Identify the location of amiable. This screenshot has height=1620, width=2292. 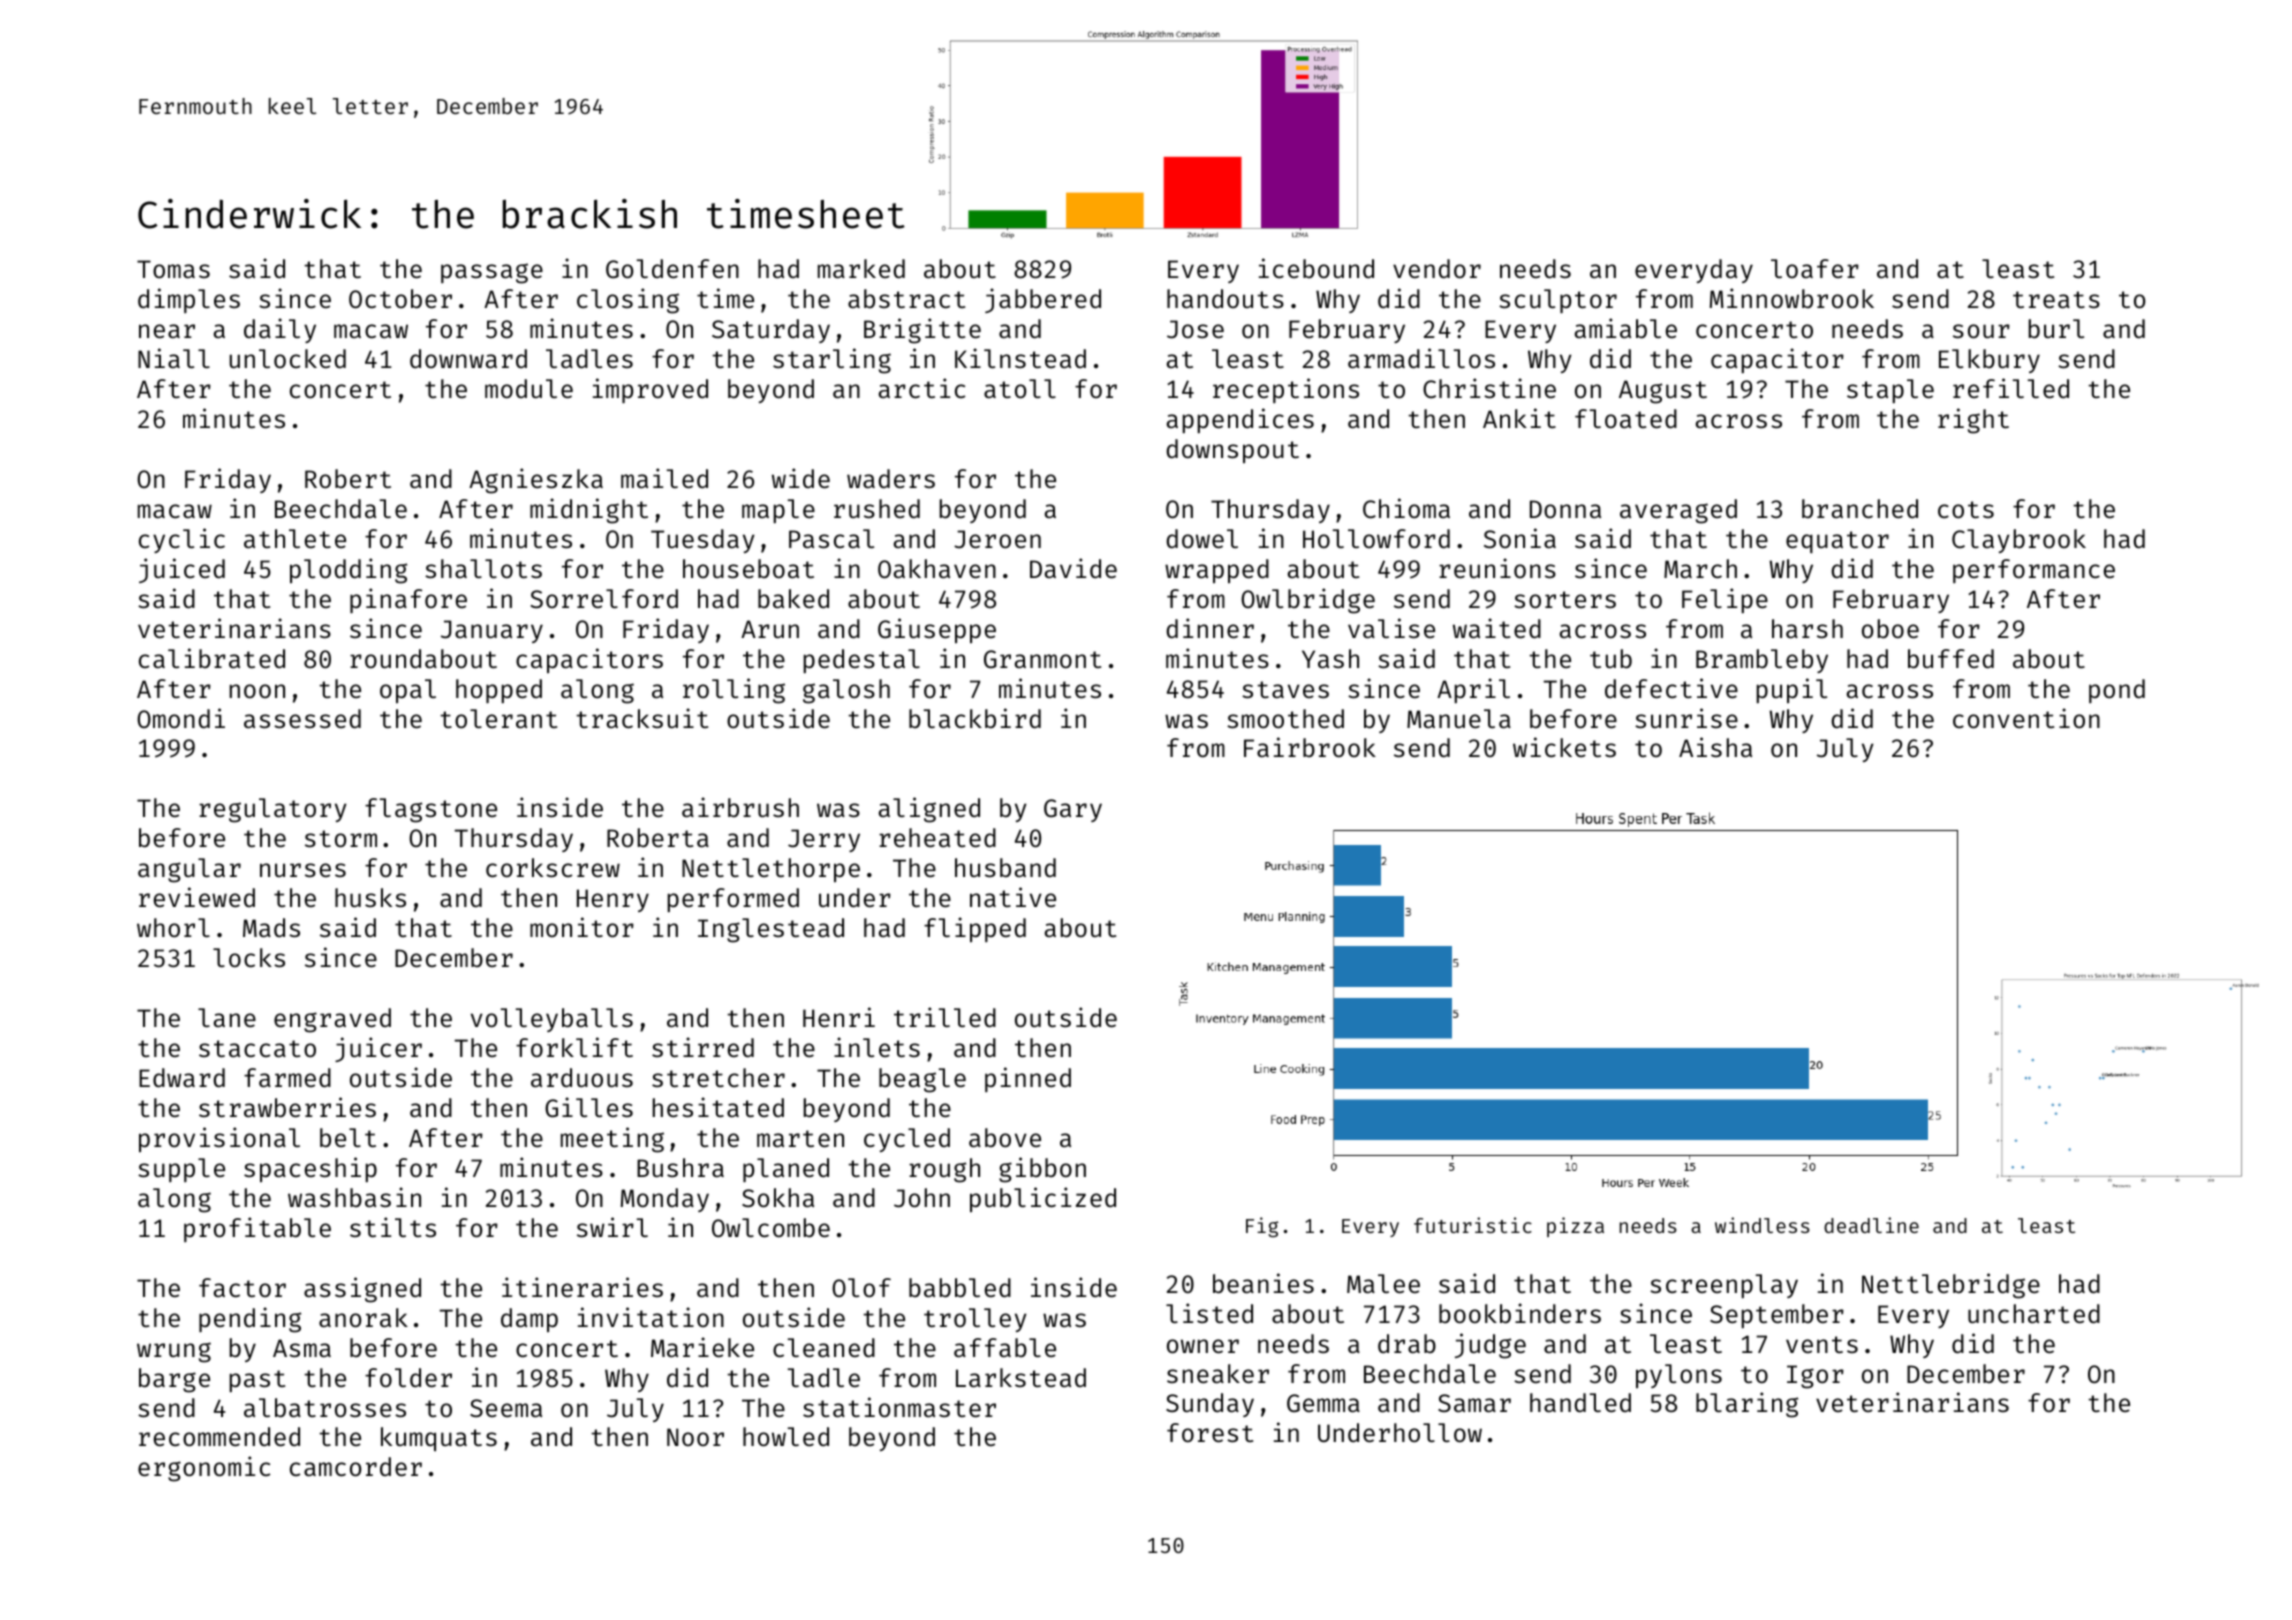
(1626, 328).
